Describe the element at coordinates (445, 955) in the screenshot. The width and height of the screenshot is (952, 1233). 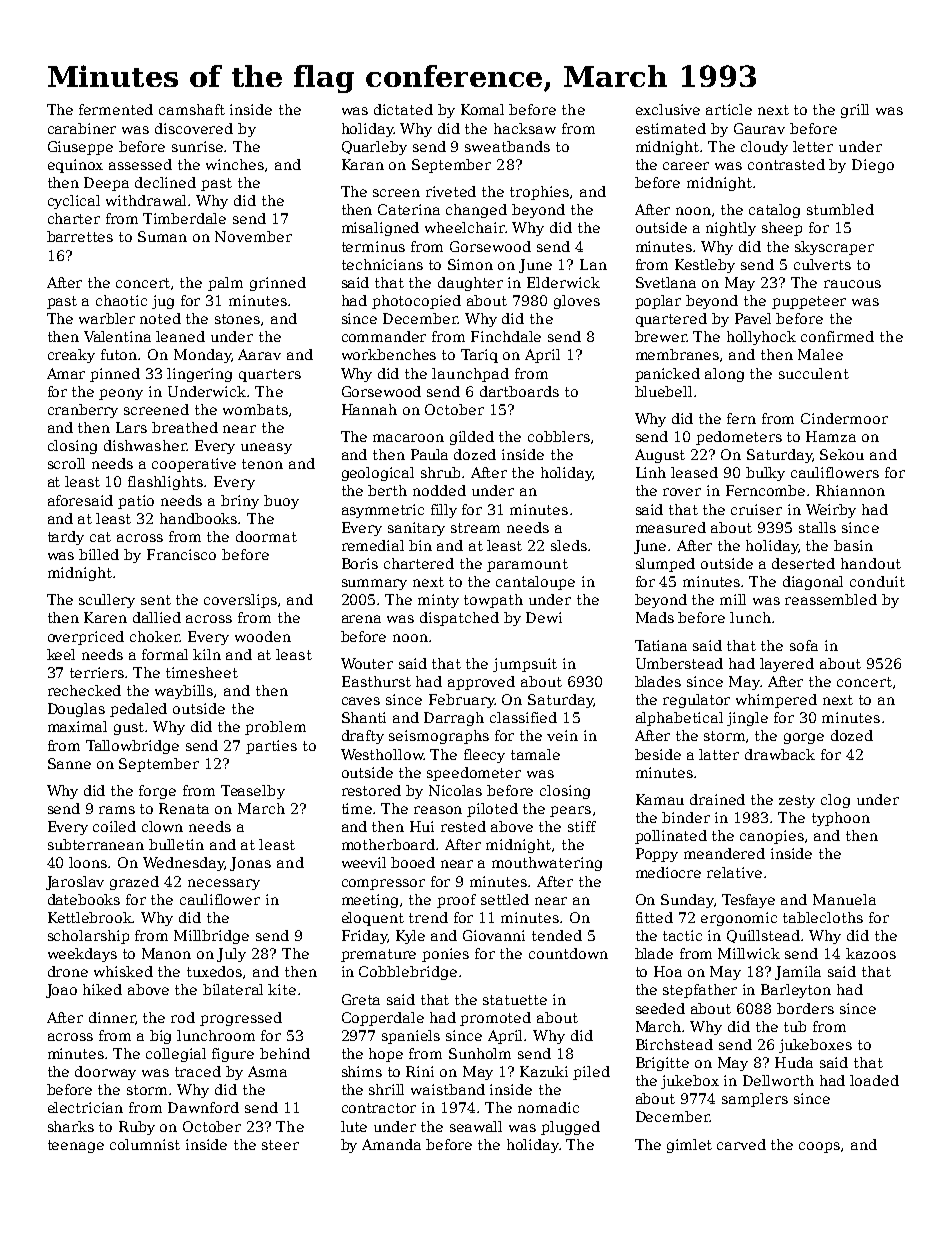
I see `ponies` at that location.
